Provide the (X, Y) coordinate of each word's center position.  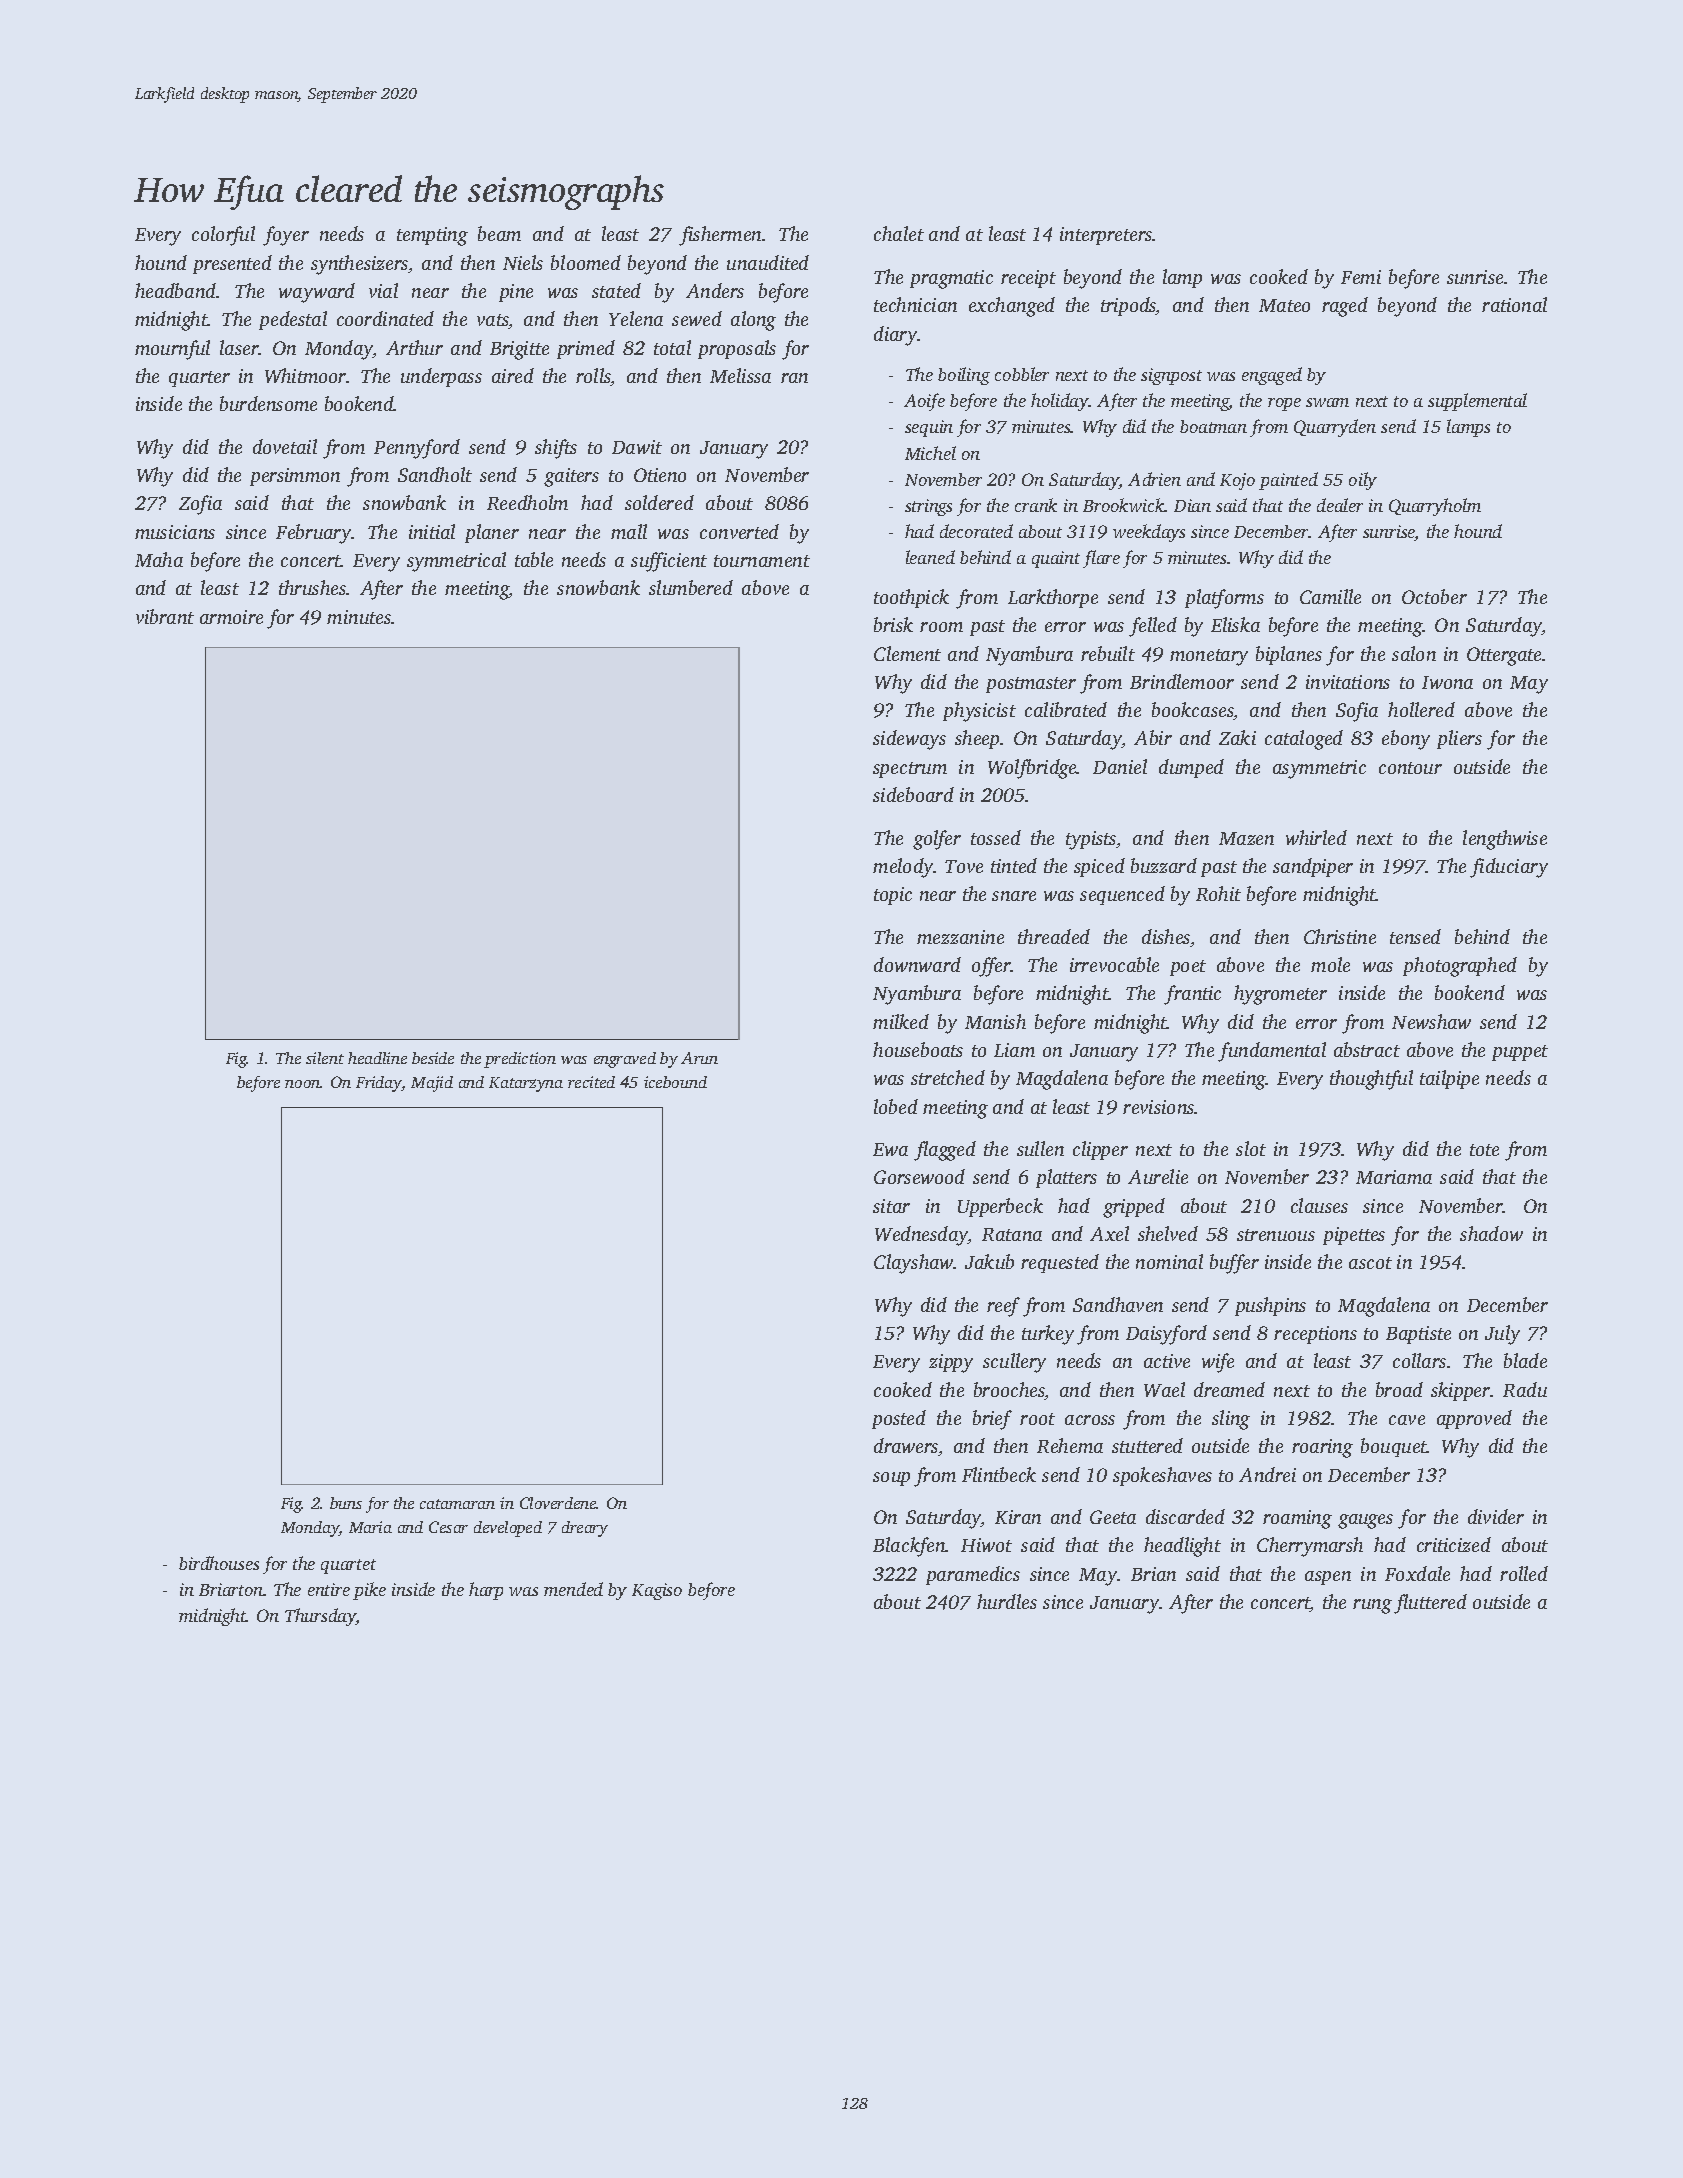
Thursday (320, 1617)
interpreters (1106, 236)
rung (1372, 1606)
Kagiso (657, 1591)
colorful (223, 236)
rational (1514, 304)
